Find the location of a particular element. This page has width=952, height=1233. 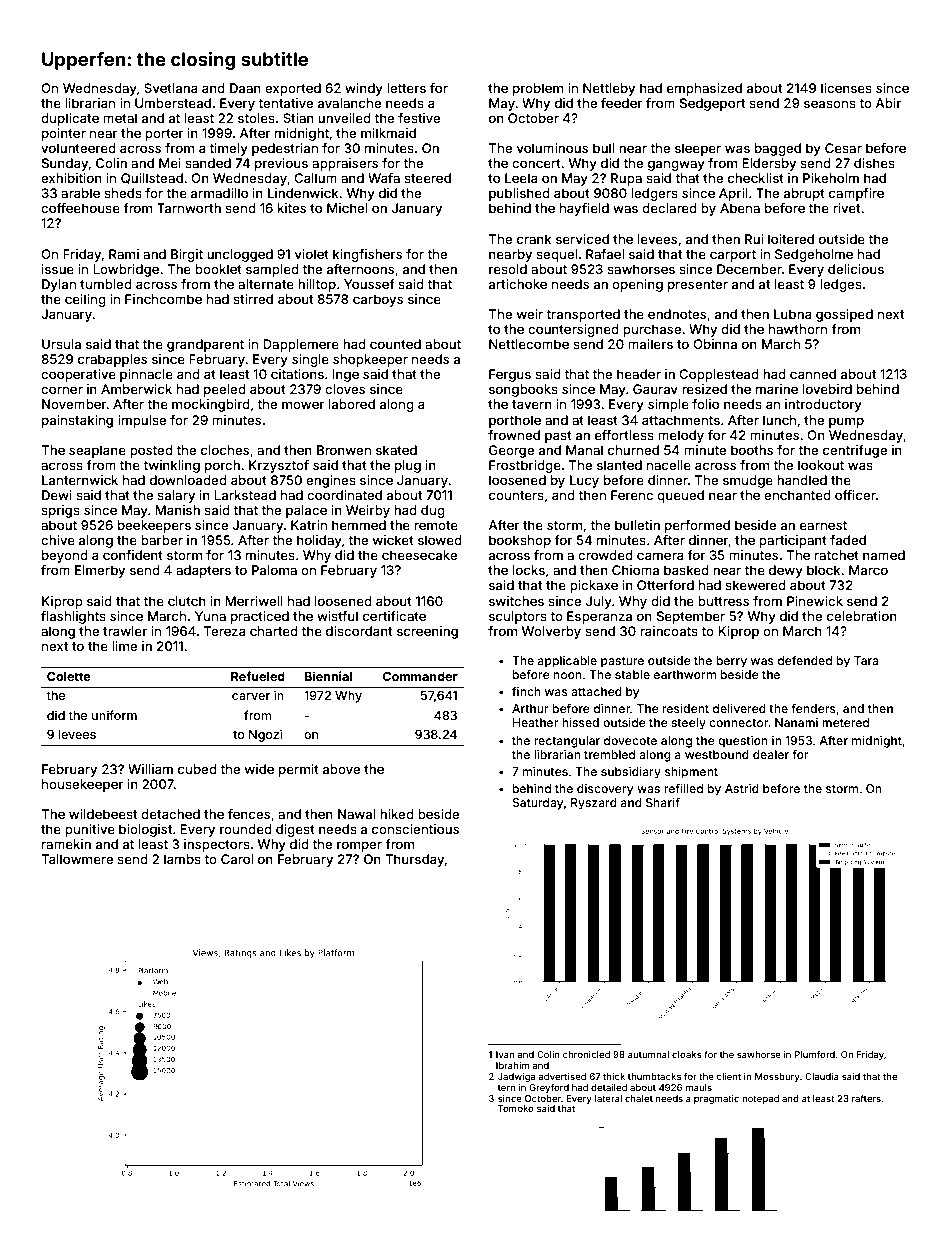

Wafa is located at coordinates (384, 178).
